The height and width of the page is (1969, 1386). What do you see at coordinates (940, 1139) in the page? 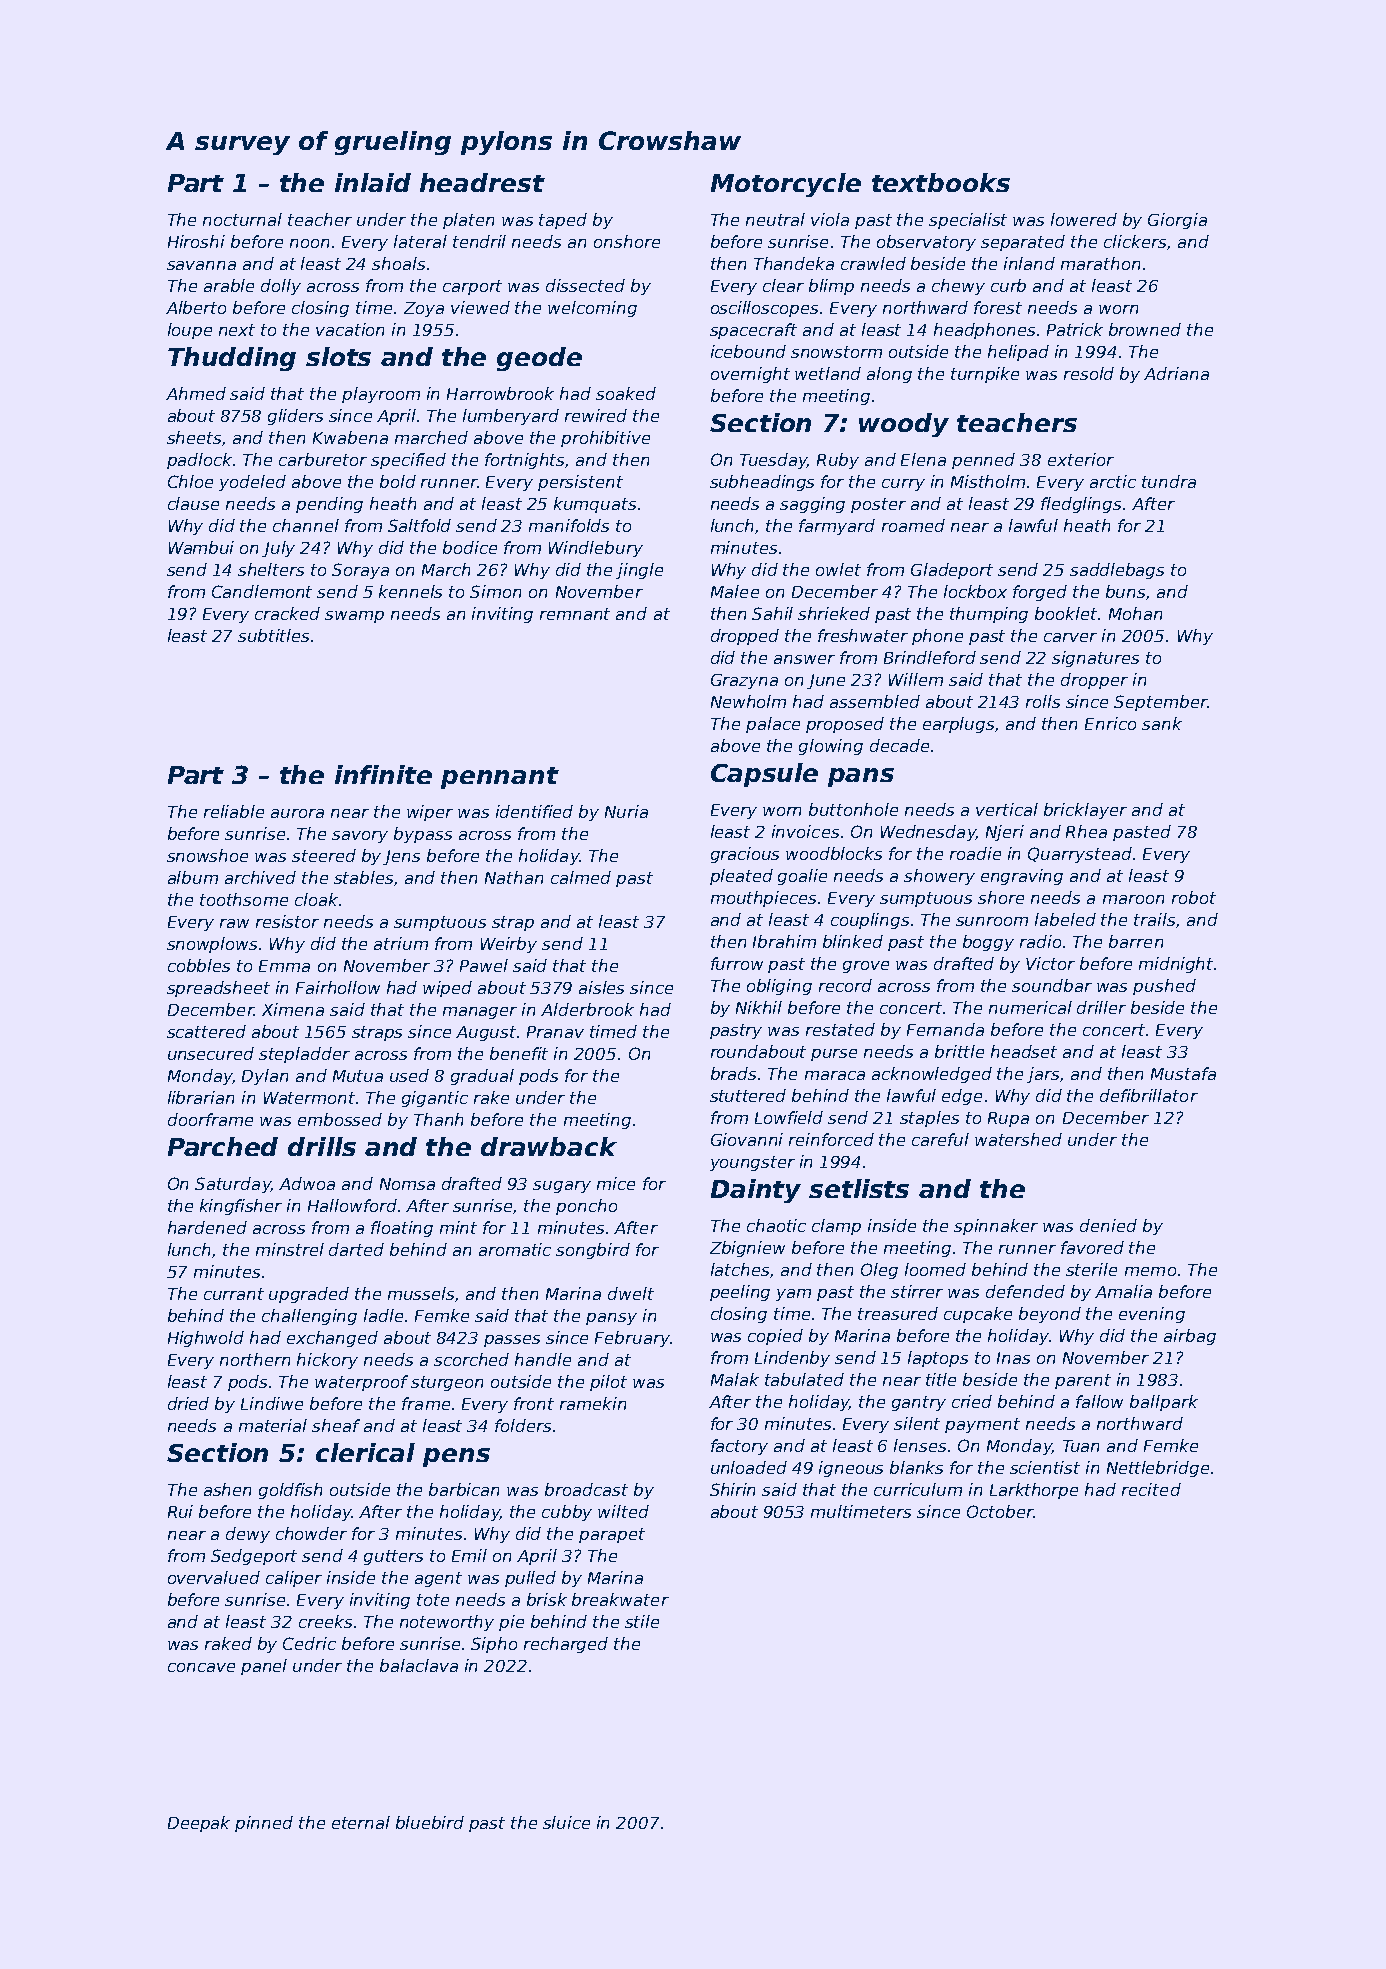
I see `careful` at bounding box center [940, 1139].
